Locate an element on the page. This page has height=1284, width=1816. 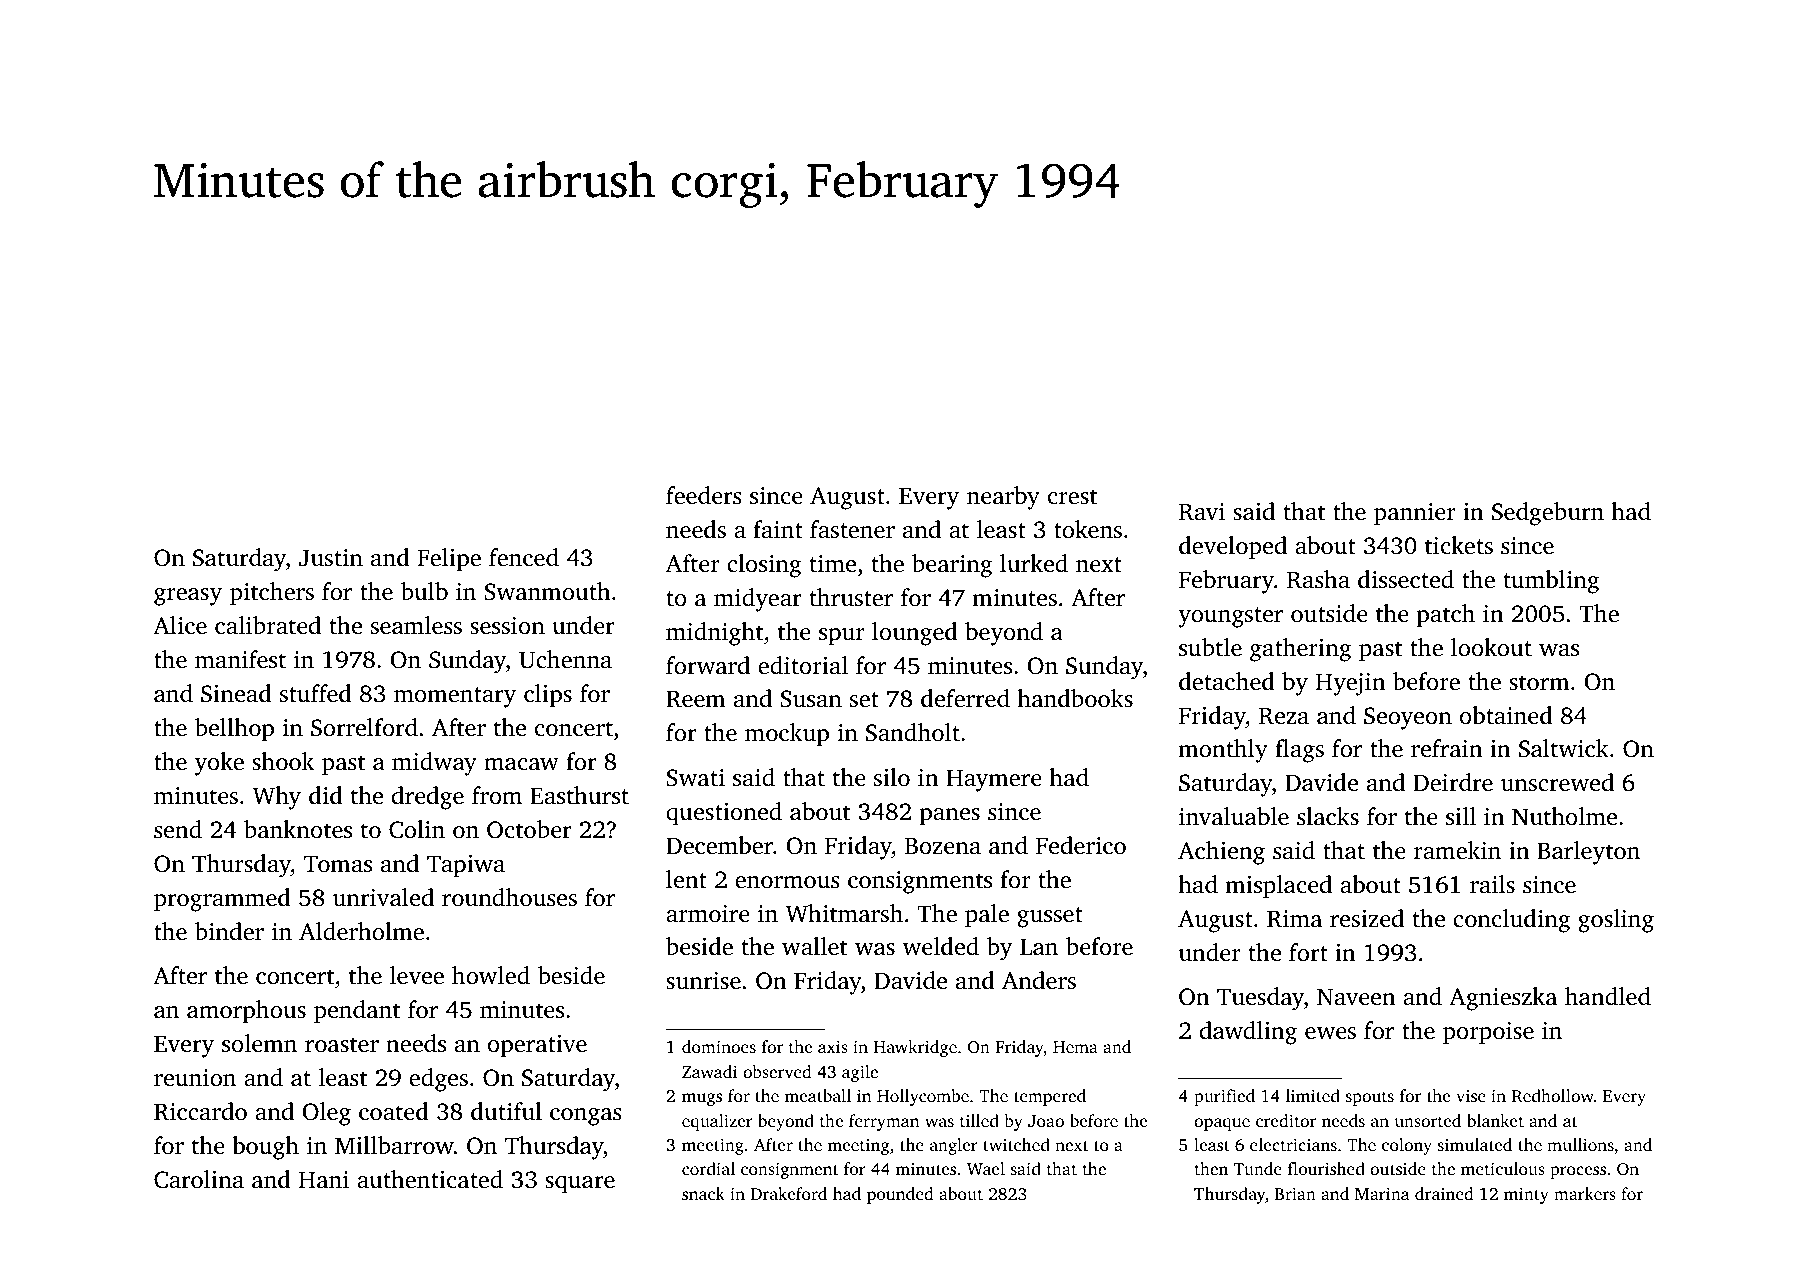
pannier is located at coordinates (1415, 514).
